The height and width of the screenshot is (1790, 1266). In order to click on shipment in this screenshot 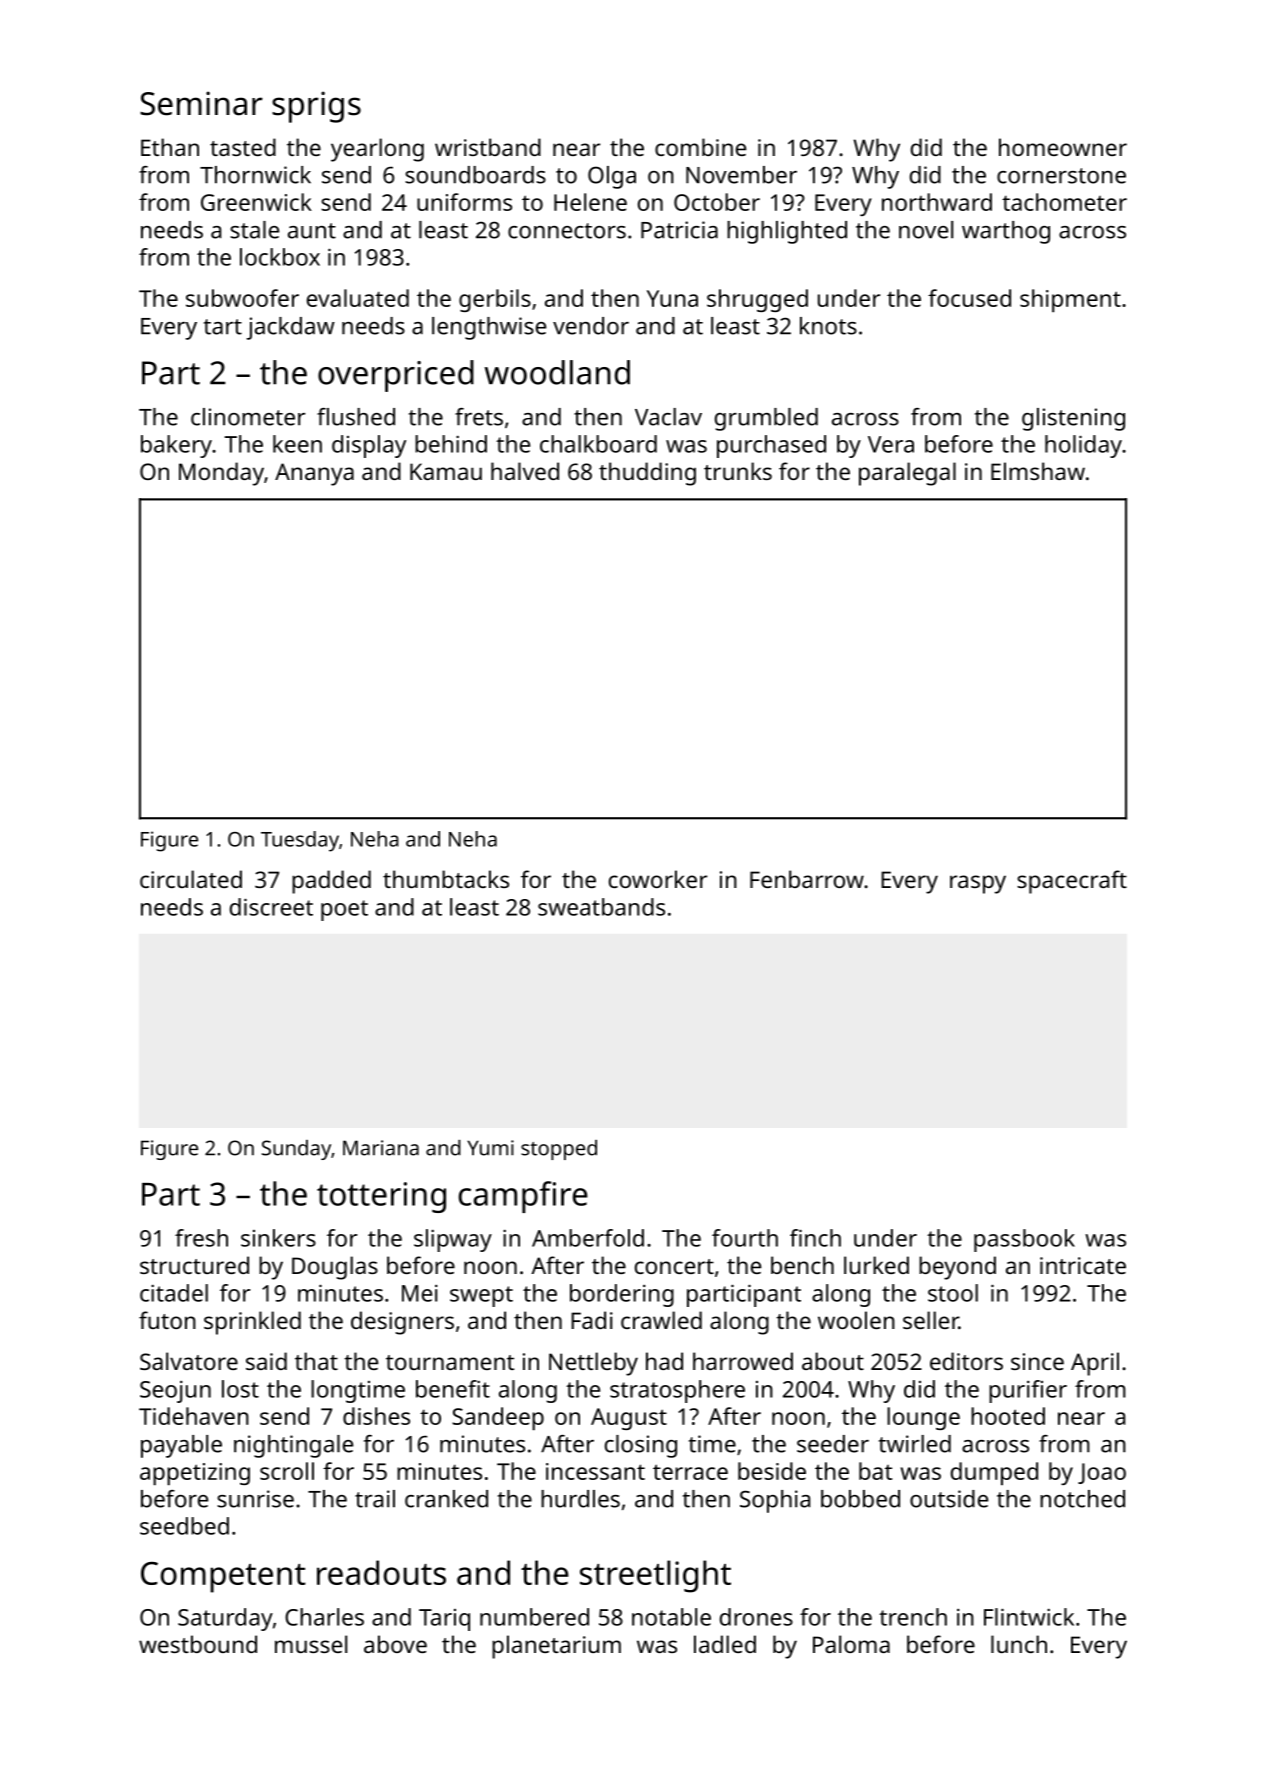, I will do `click(1070, 300)`.
